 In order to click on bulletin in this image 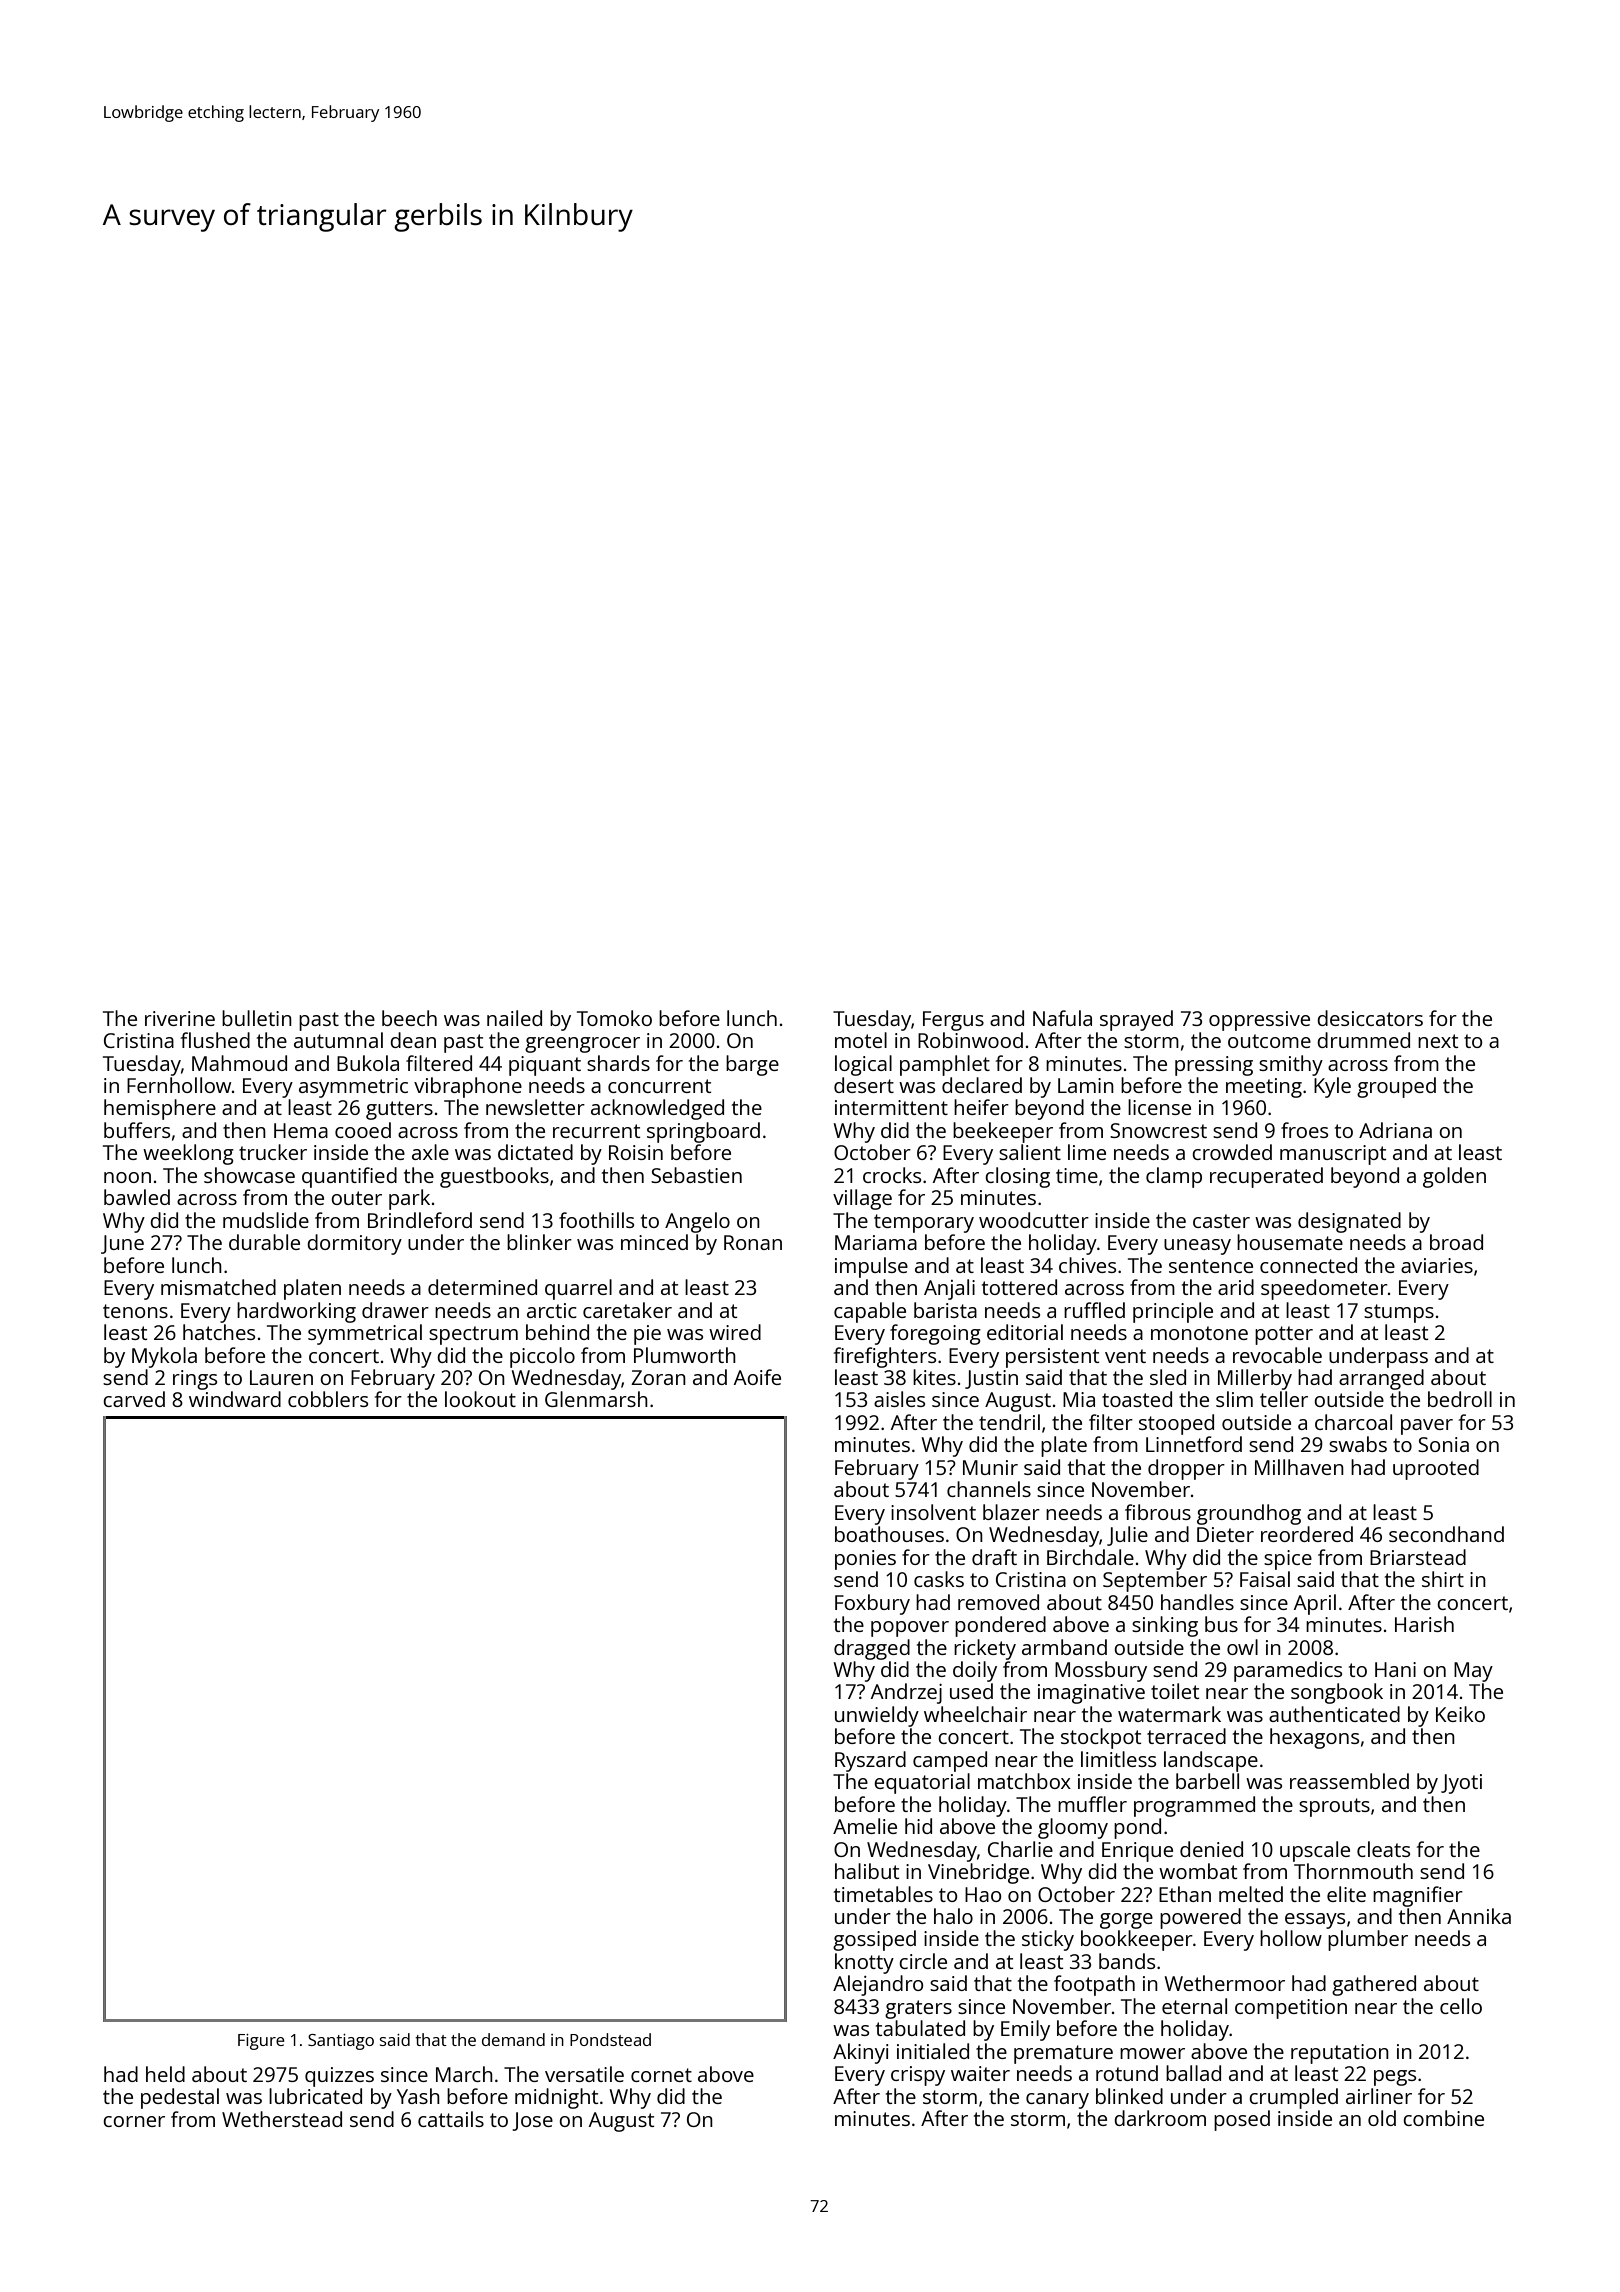, I will do `click(257, 1018)`.
